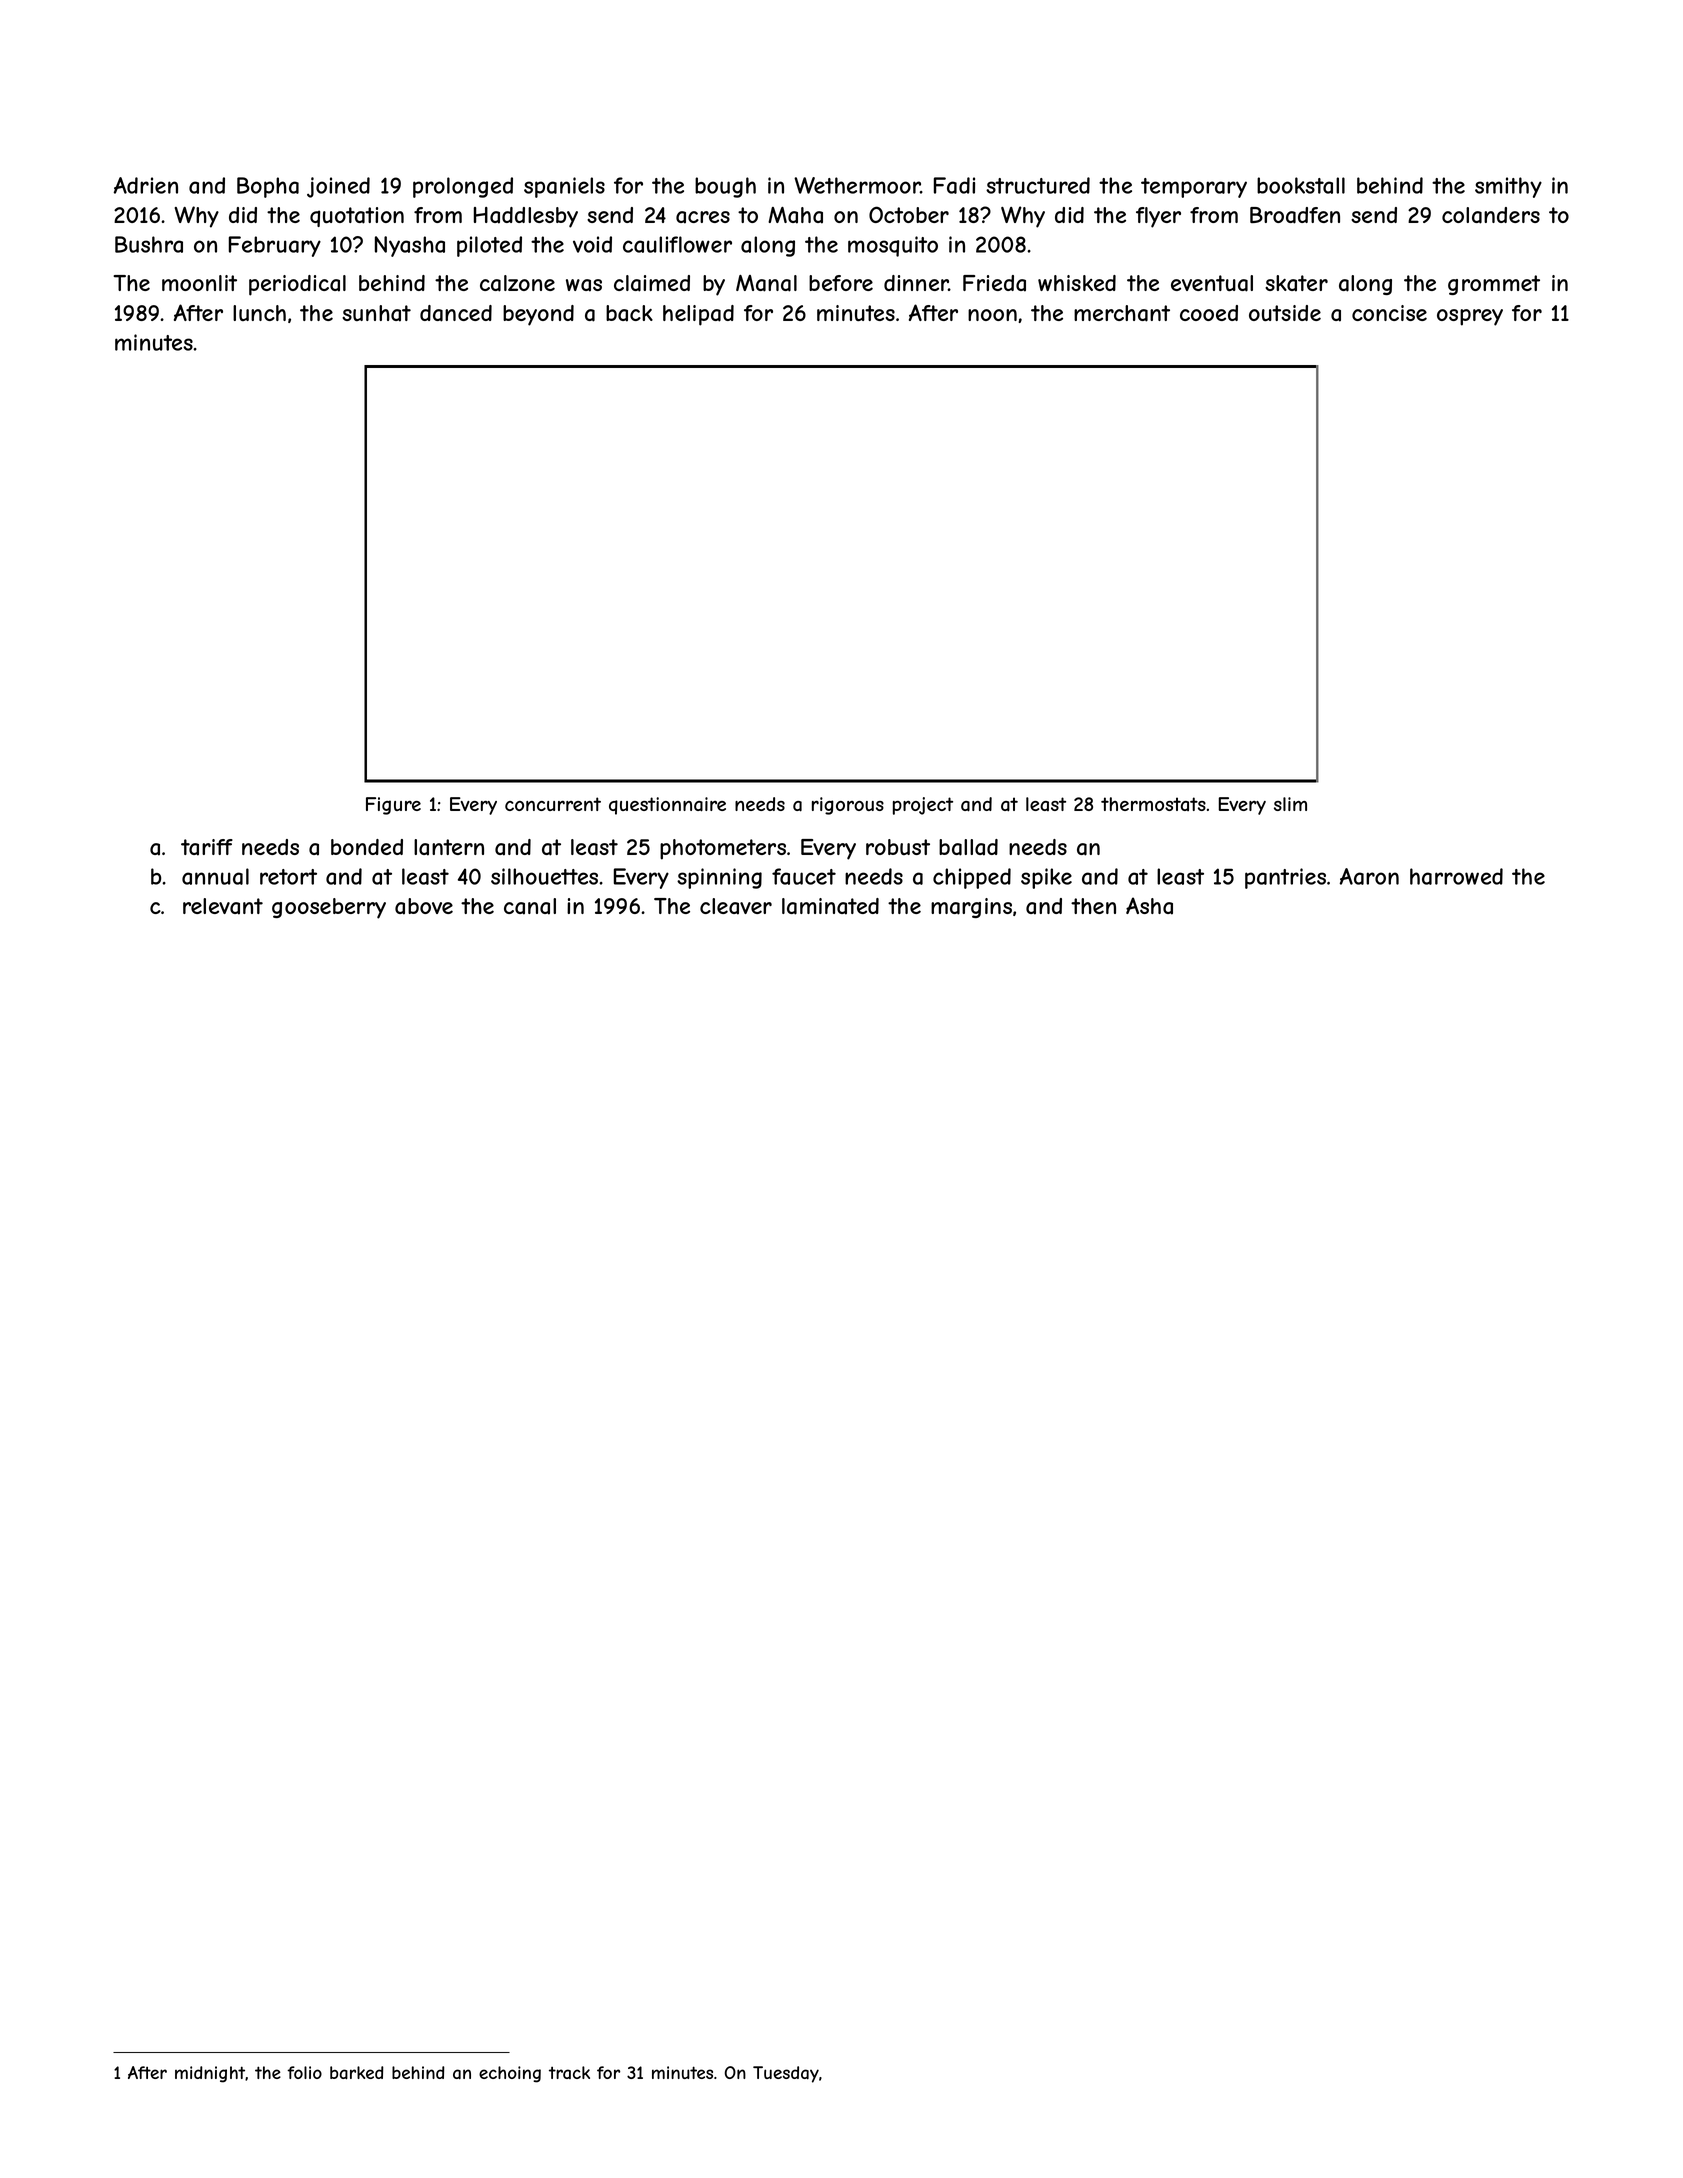 Image resolution: width=1683 pixels, height=2178 pixels. I want to click on above, so click(424, 906).
